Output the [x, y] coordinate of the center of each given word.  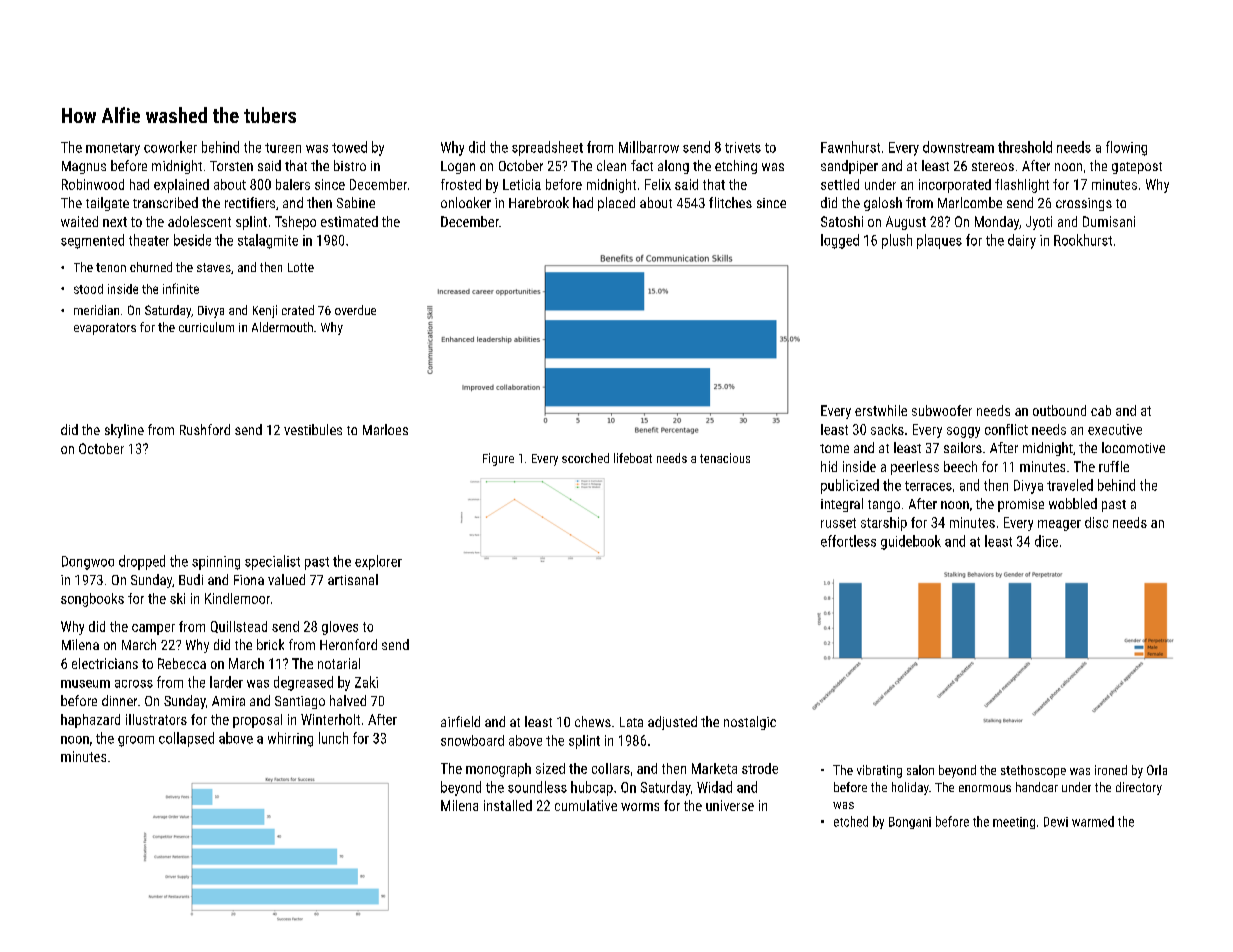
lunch [333, 738]
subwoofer [942, 410]
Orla [1157, 770]
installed [508, 805]
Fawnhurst [850, 147]
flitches [730, 202]
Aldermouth [282, 327]
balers [293, 184]
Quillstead [239, 627]
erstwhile [881, 410]
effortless [848, 541]
